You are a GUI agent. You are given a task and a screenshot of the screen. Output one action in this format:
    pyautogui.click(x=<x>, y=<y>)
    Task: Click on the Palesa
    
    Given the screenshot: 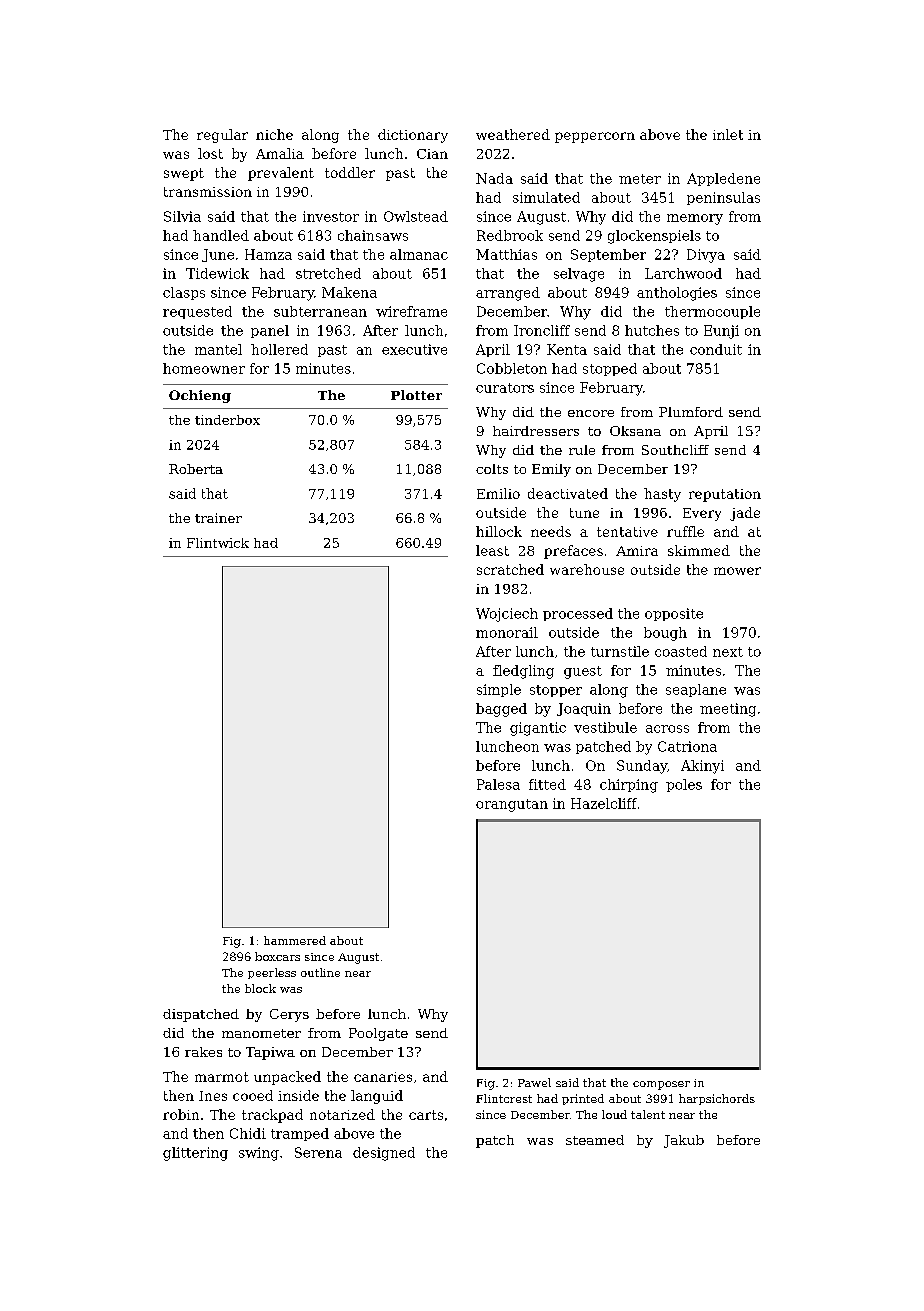 What is the action you would take?
    pyautogui.click(x=498, y=784)
